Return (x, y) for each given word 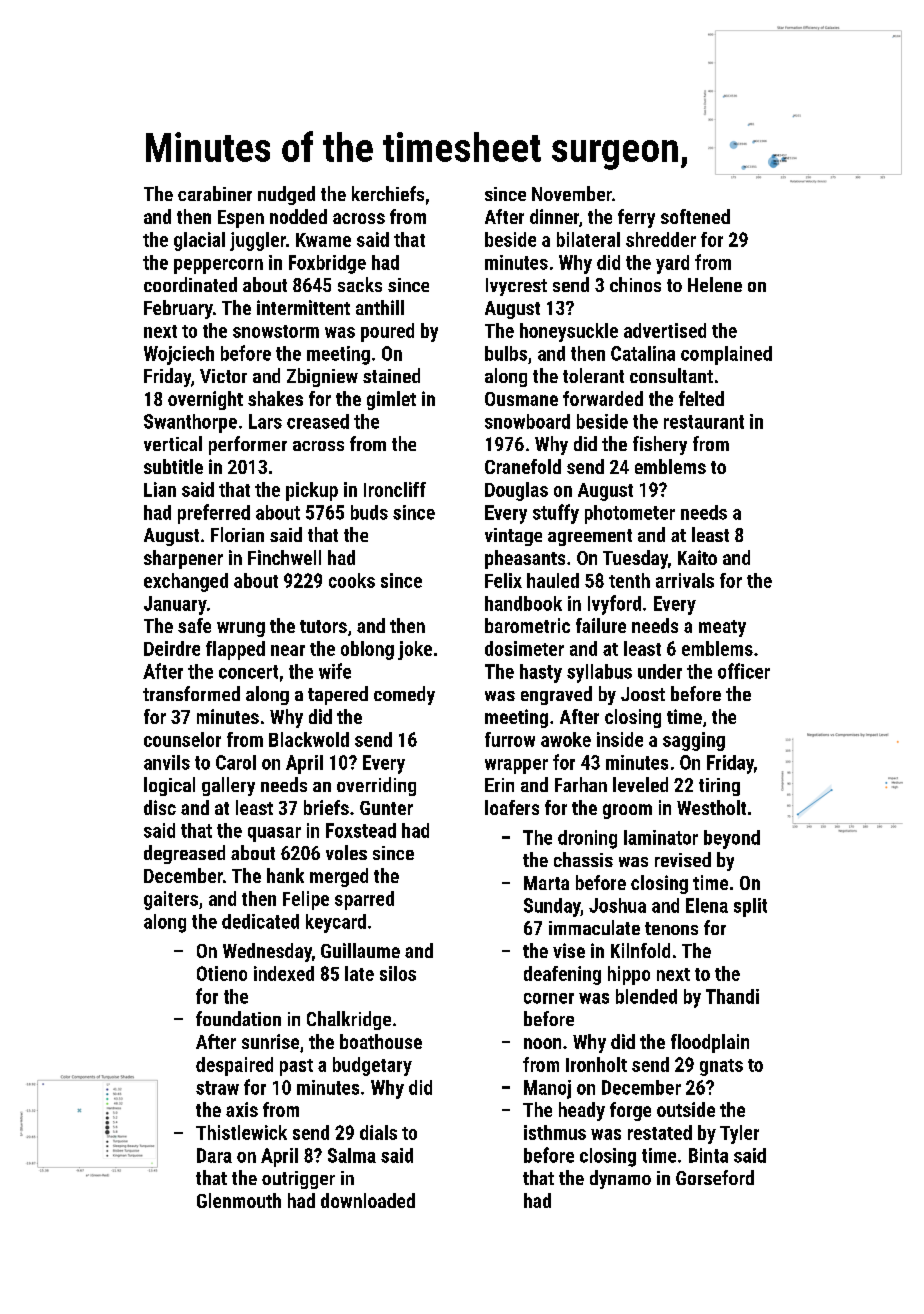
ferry (636, 218)
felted (701, 398)
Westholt (711, 807)
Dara (214, 1155)
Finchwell (284, 557)
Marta (546, 883)
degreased (184, 854)
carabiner (215, 193)
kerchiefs (388, 193)
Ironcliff (395, 489)
